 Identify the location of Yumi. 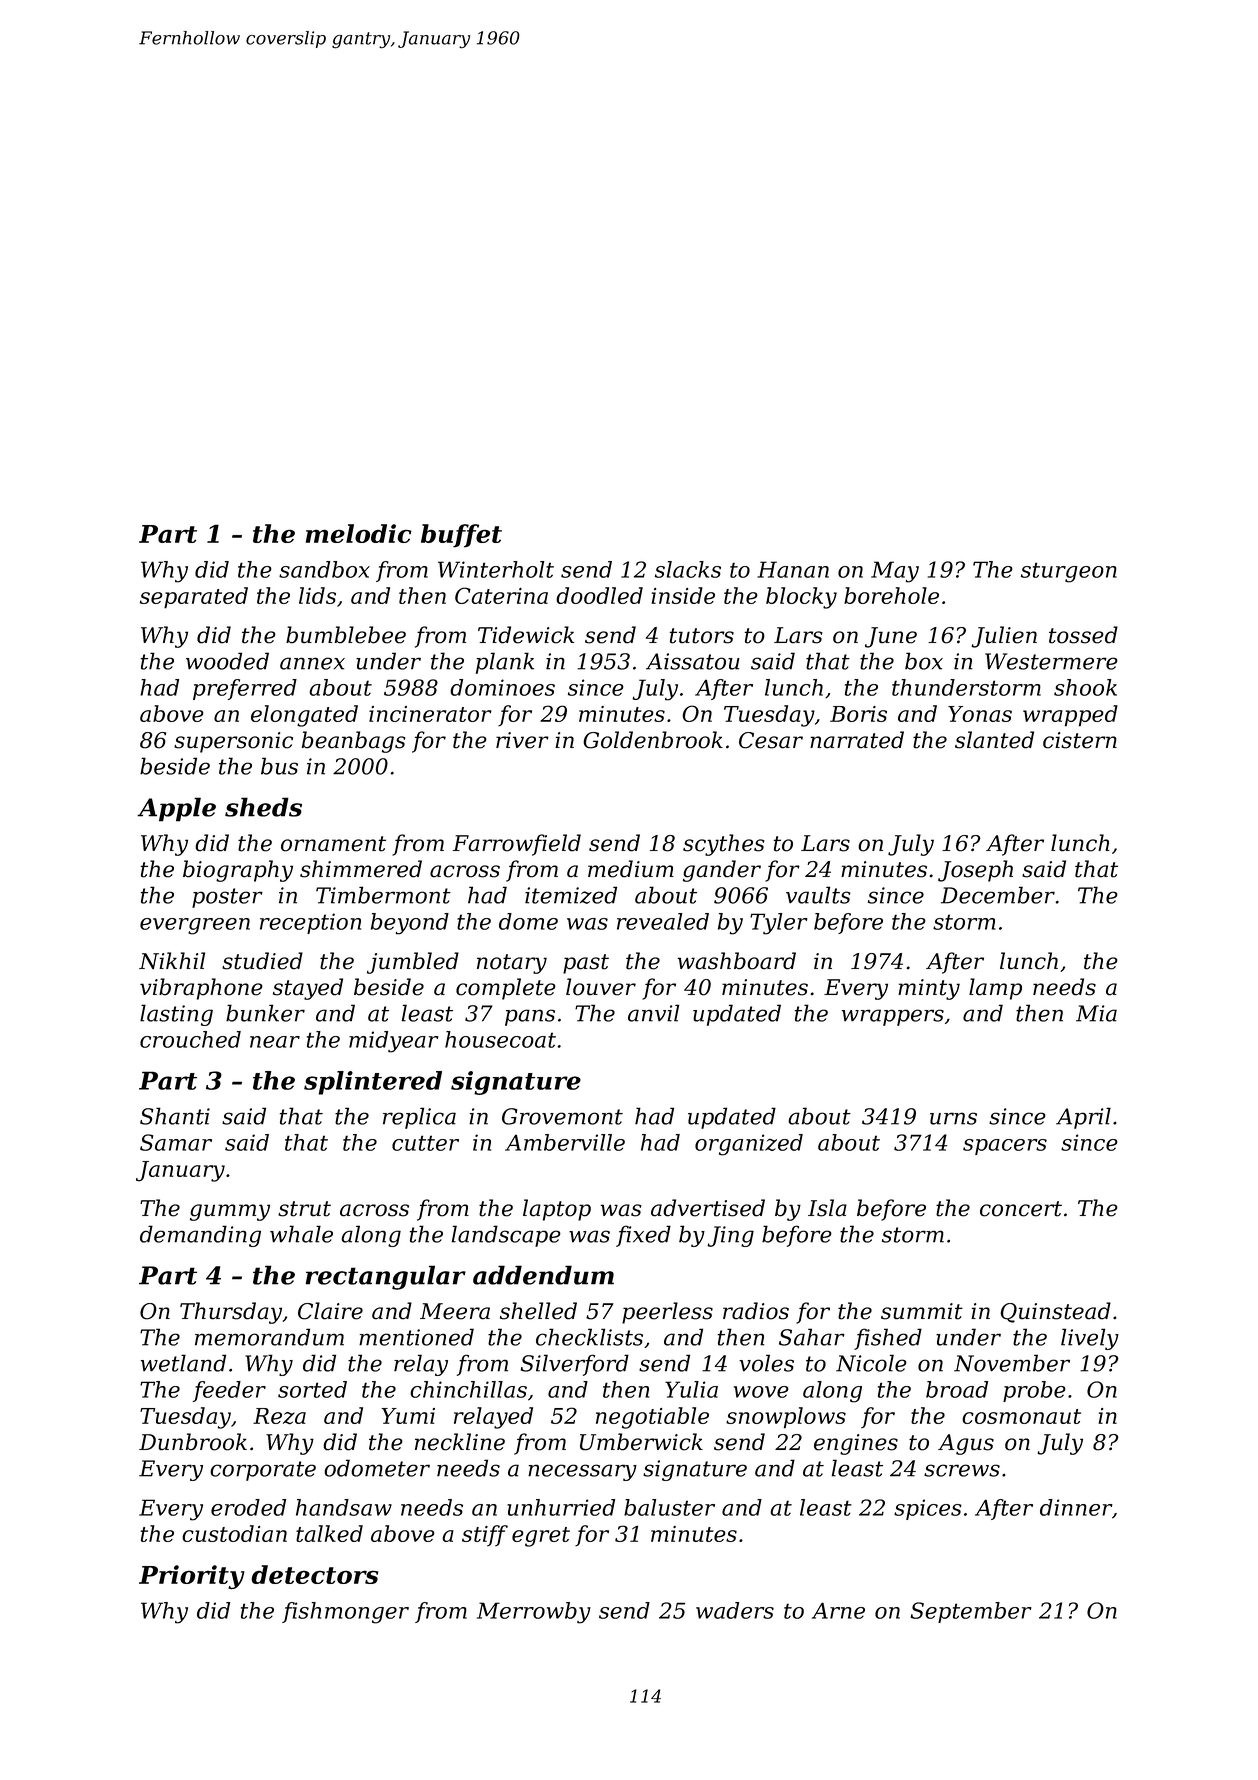
(408, 1416).
